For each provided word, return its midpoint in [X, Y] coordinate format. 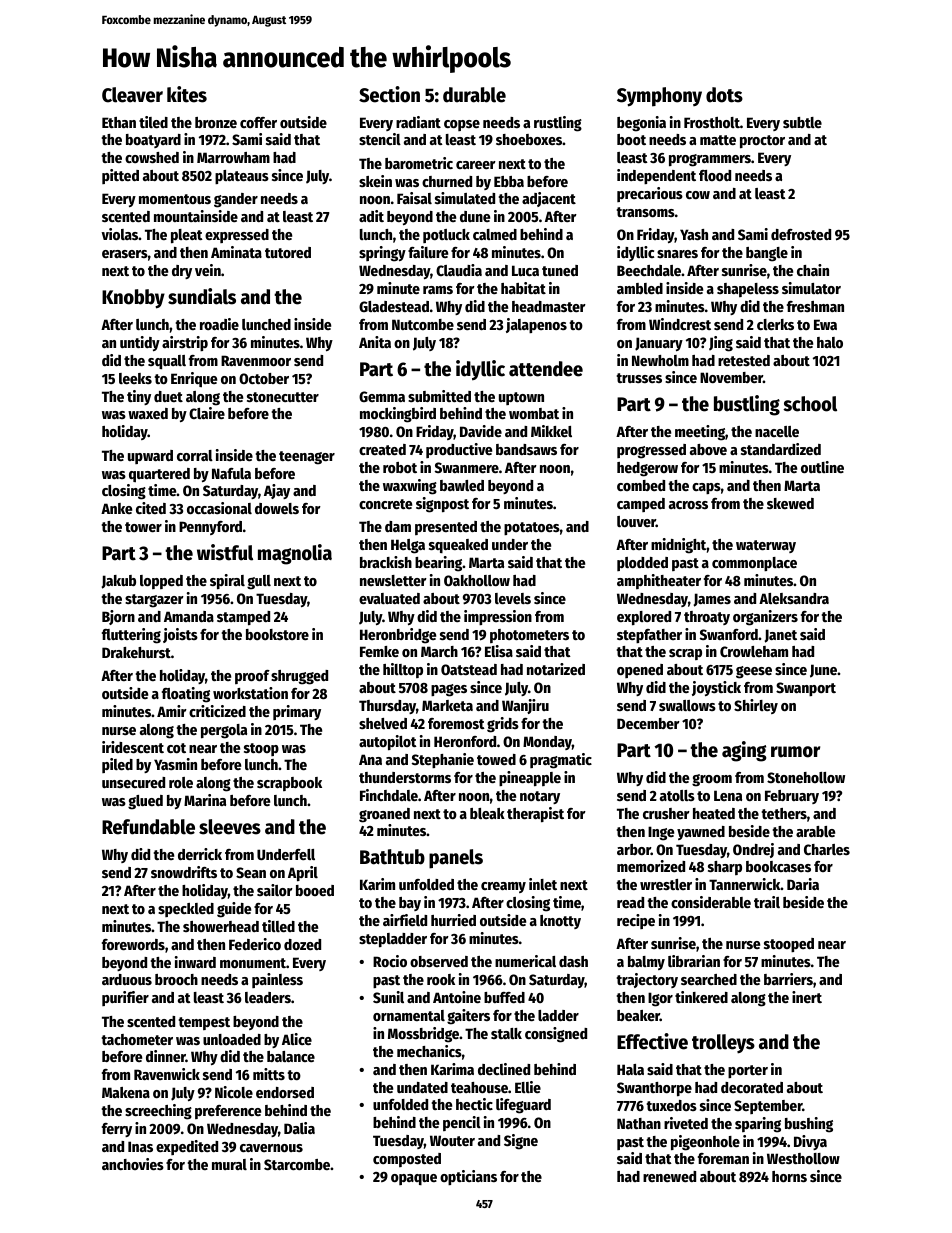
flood [715, 175]
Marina [205, 800]
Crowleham [754, 651]
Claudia [459, 270]
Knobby [133, 299]
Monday [547, 743]
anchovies [133, 1164]
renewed [669, 1176]
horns [789, 1176]
